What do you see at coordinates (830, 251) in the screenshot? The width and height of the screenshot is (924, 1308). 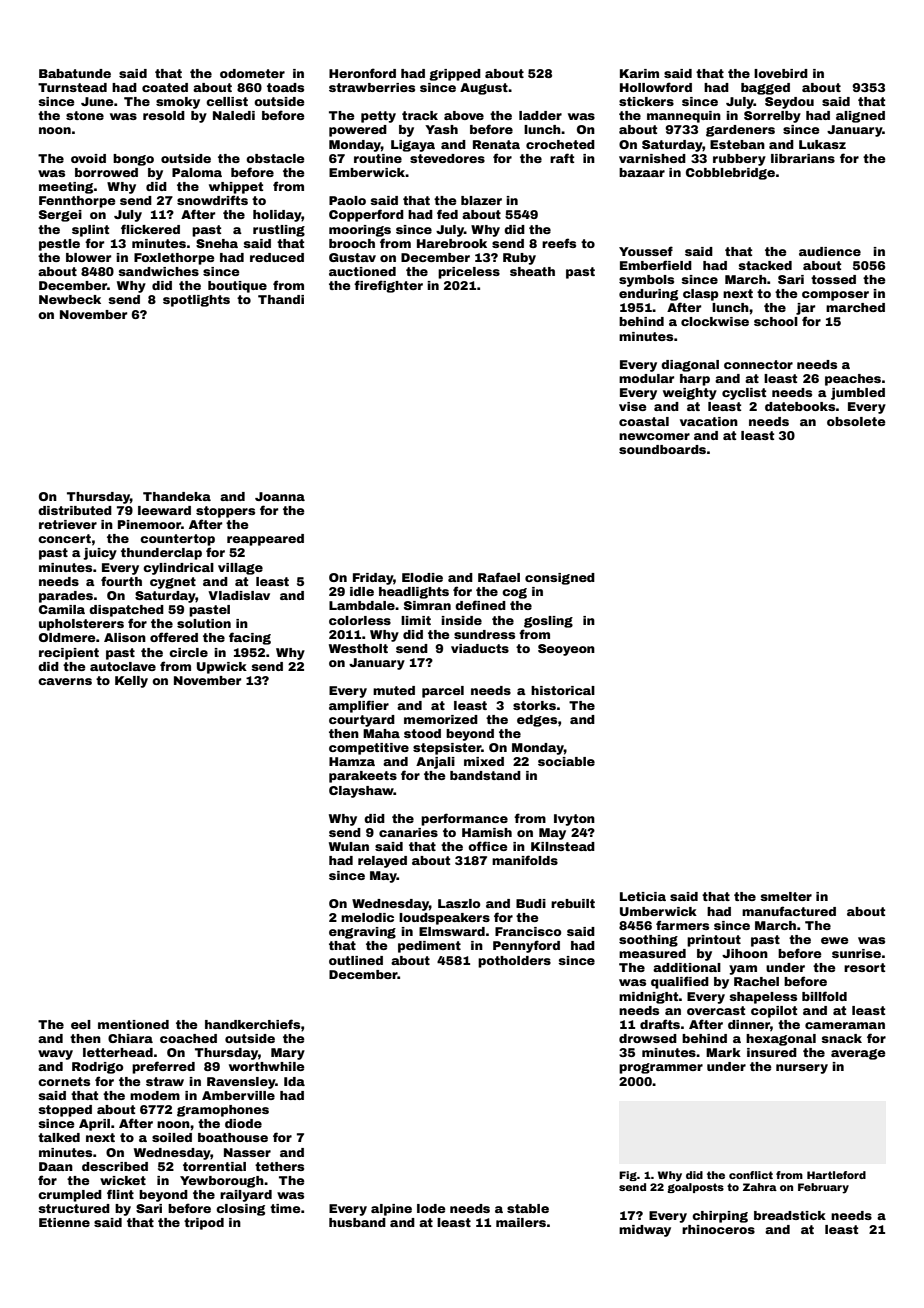 I see `audience` at bounding box center [830, 251].
